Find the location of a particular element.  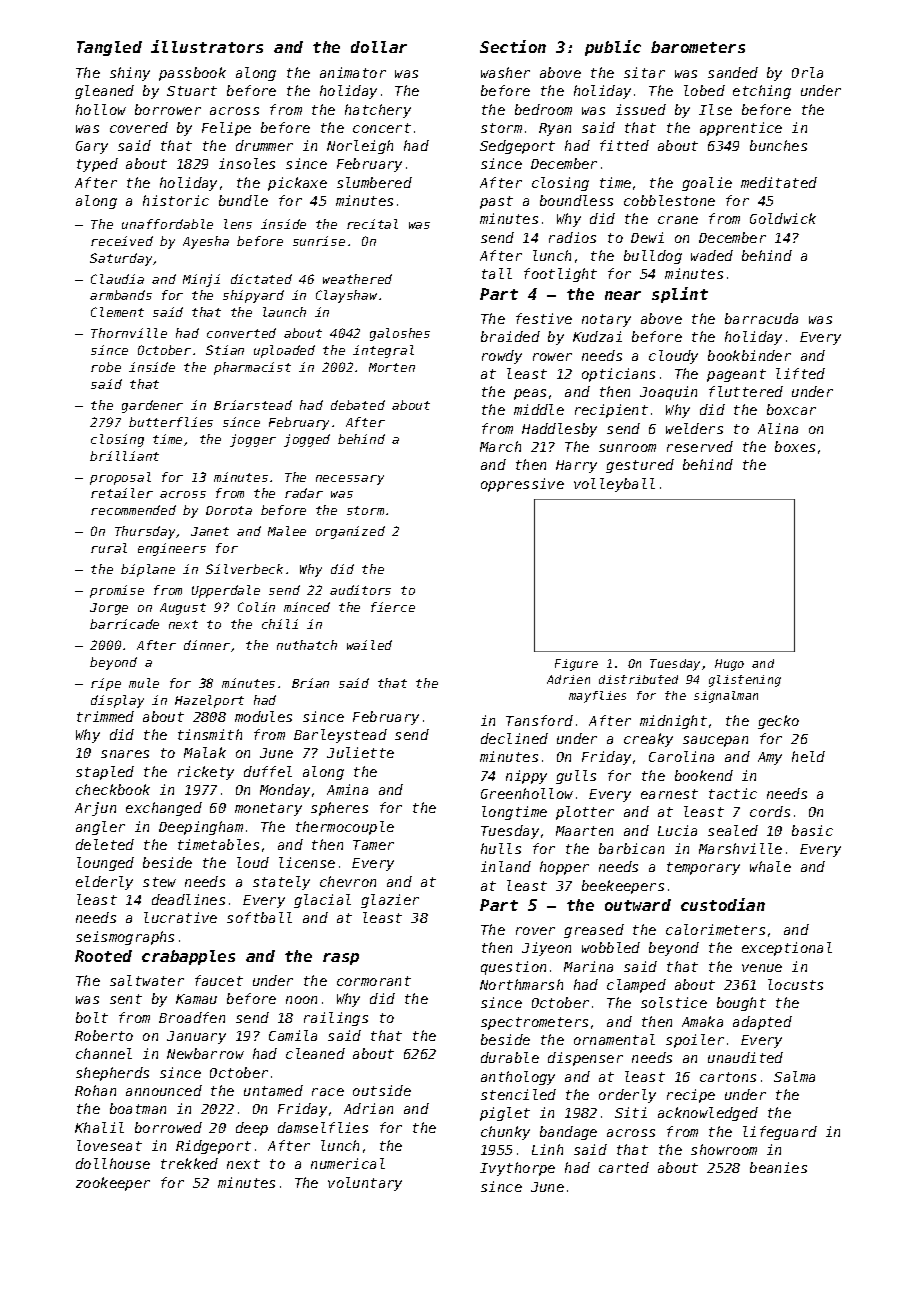

oppressive is located at coordinates (522, 485).
